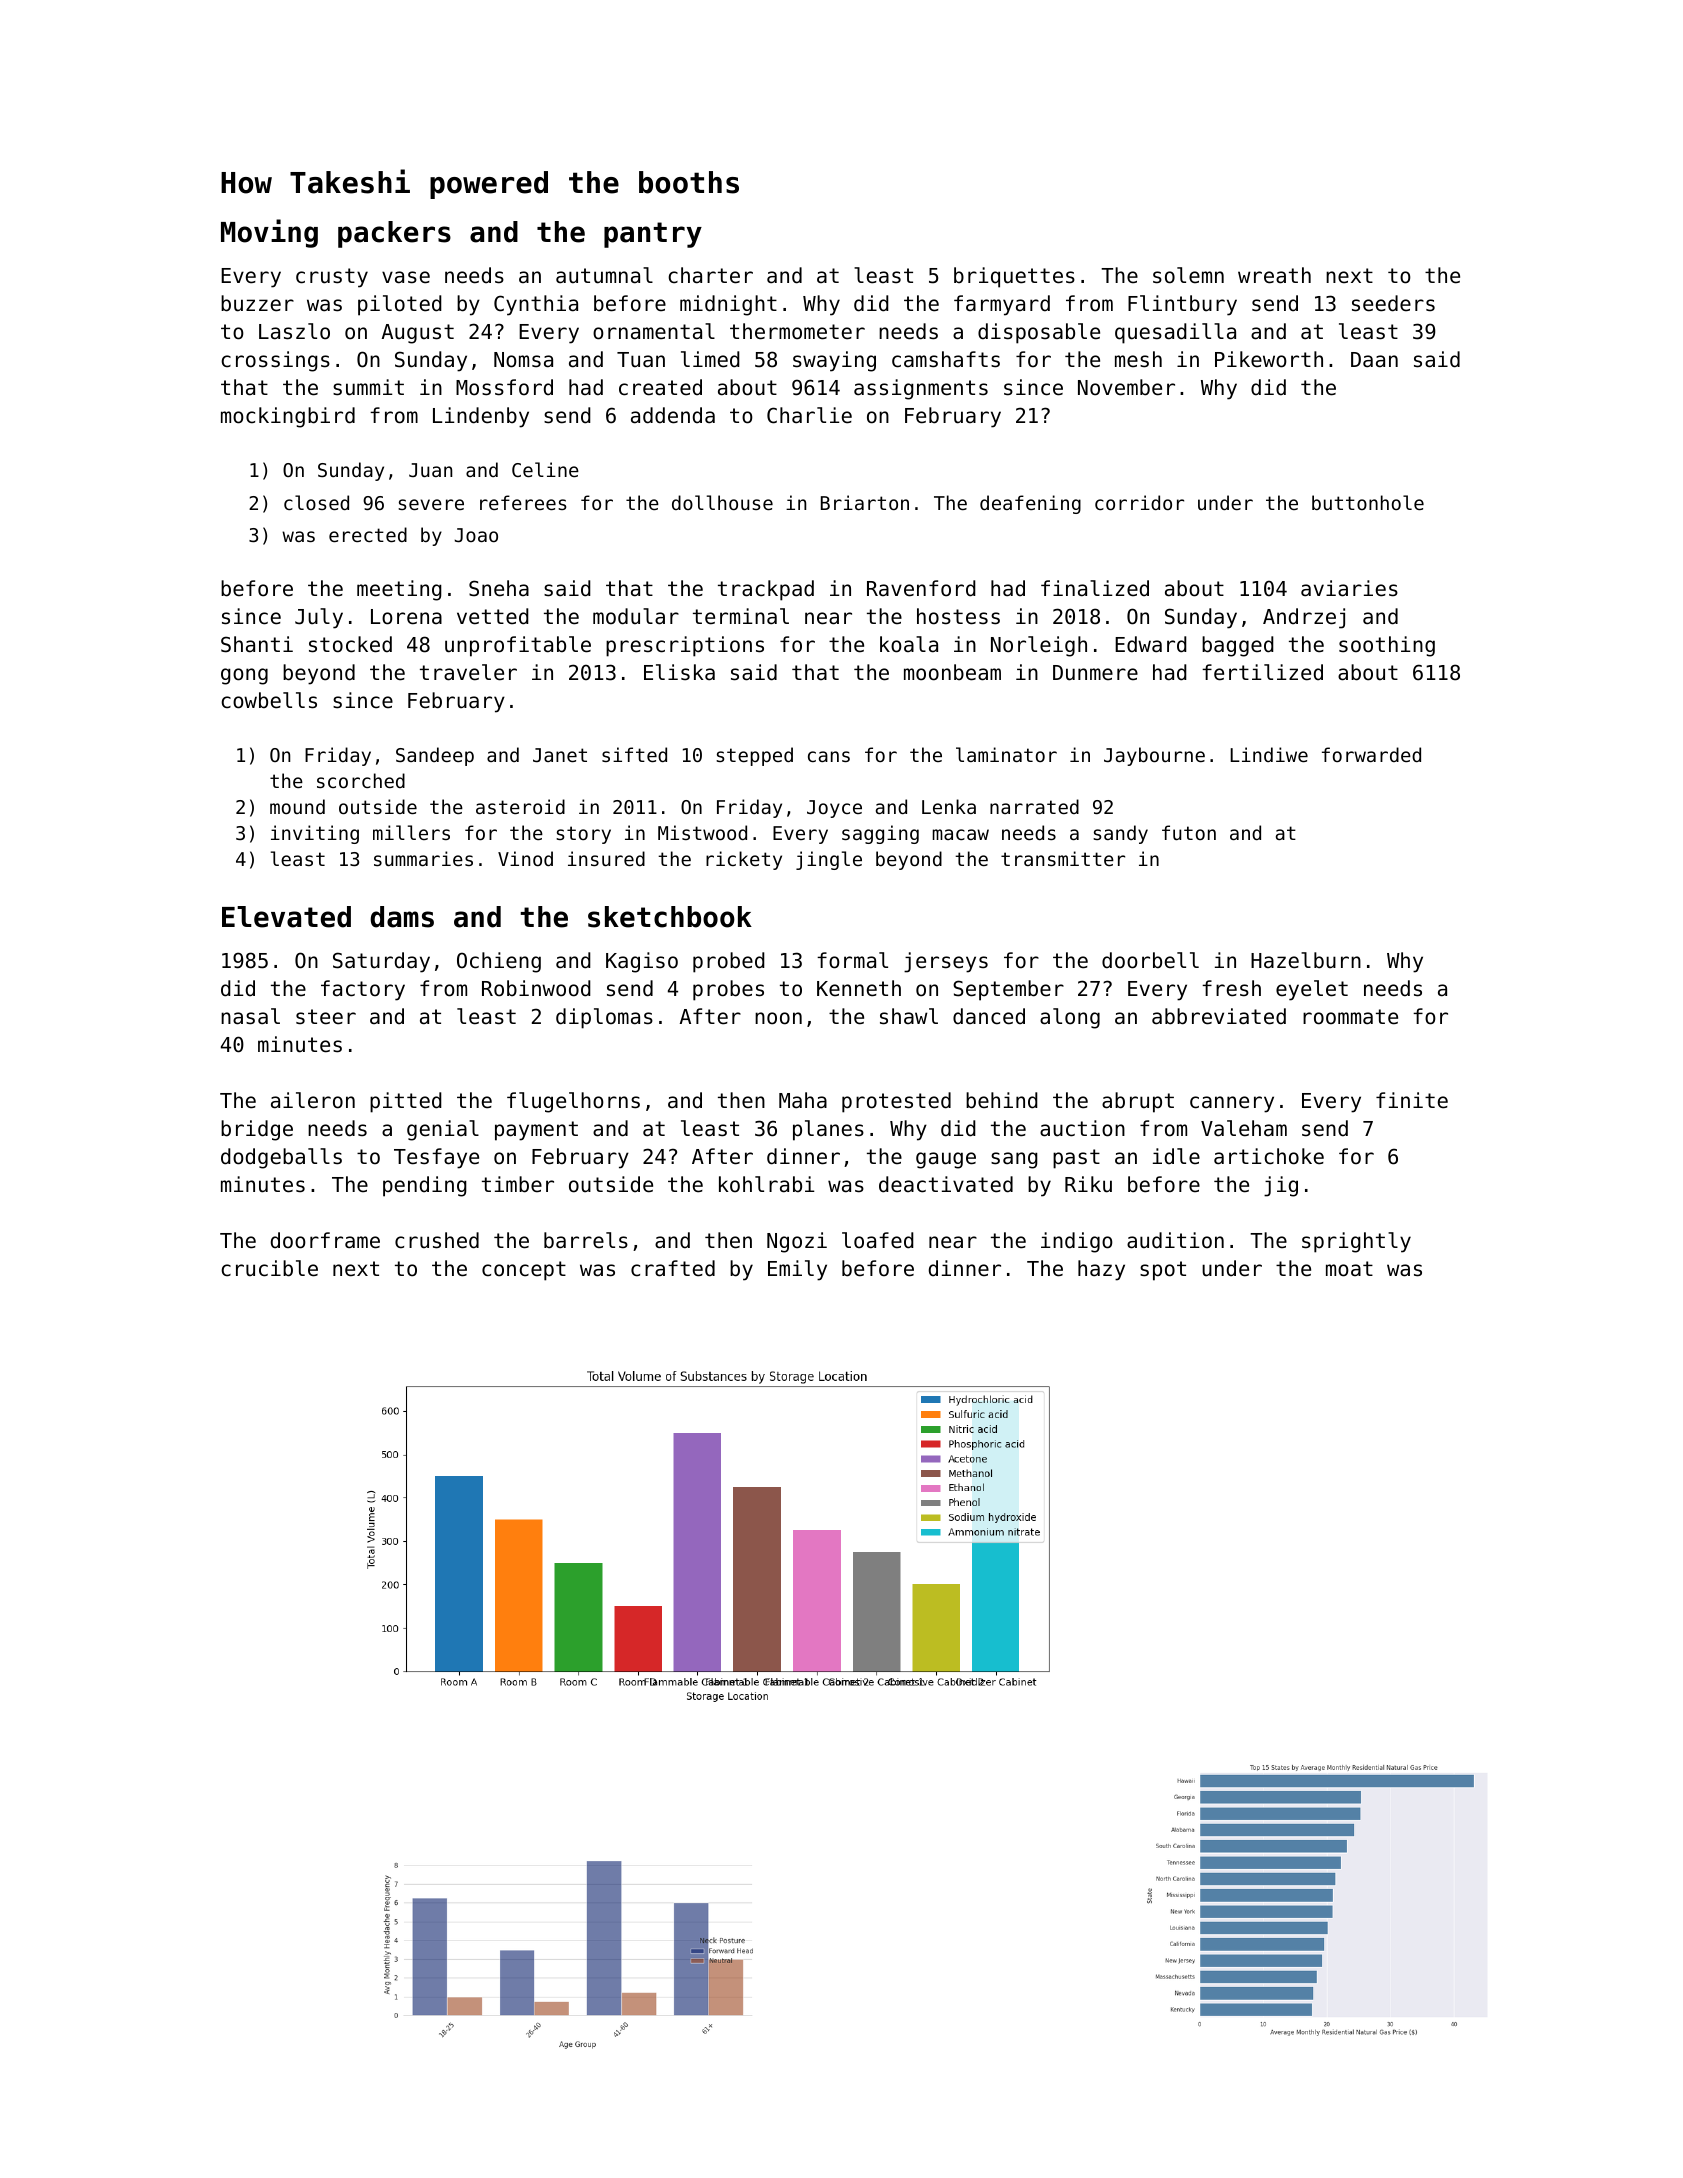  What do you see at coordinates (524, 1271) in the image?
I see `concept` at bounding box center [524, 1271].
